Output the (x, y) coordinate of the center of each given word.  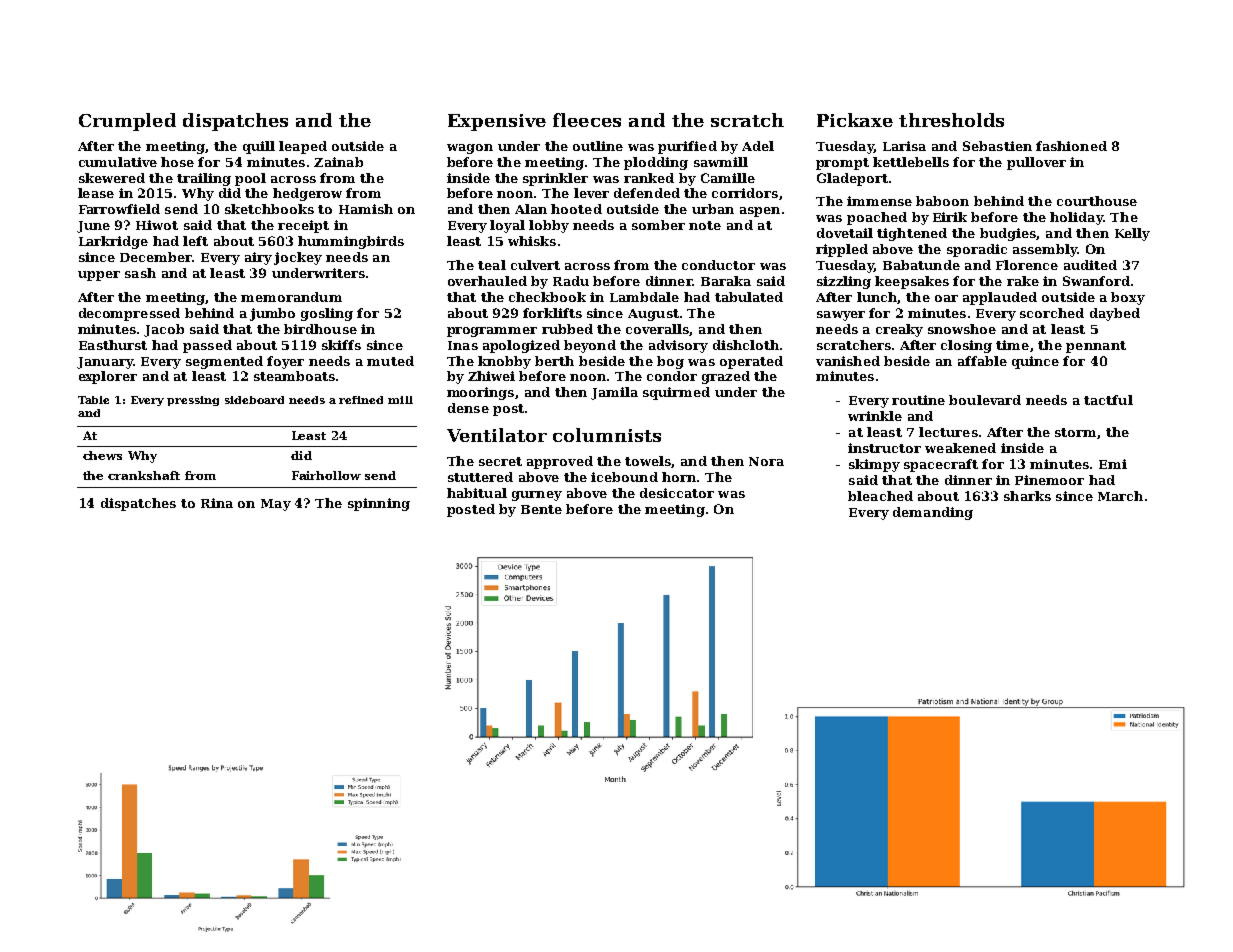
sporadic (977, 250)
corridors (745, 193)
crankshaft (144, 475)
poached (877, 218)
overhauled (487, 281)
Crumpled (127, 122)
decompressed (129, 314)
